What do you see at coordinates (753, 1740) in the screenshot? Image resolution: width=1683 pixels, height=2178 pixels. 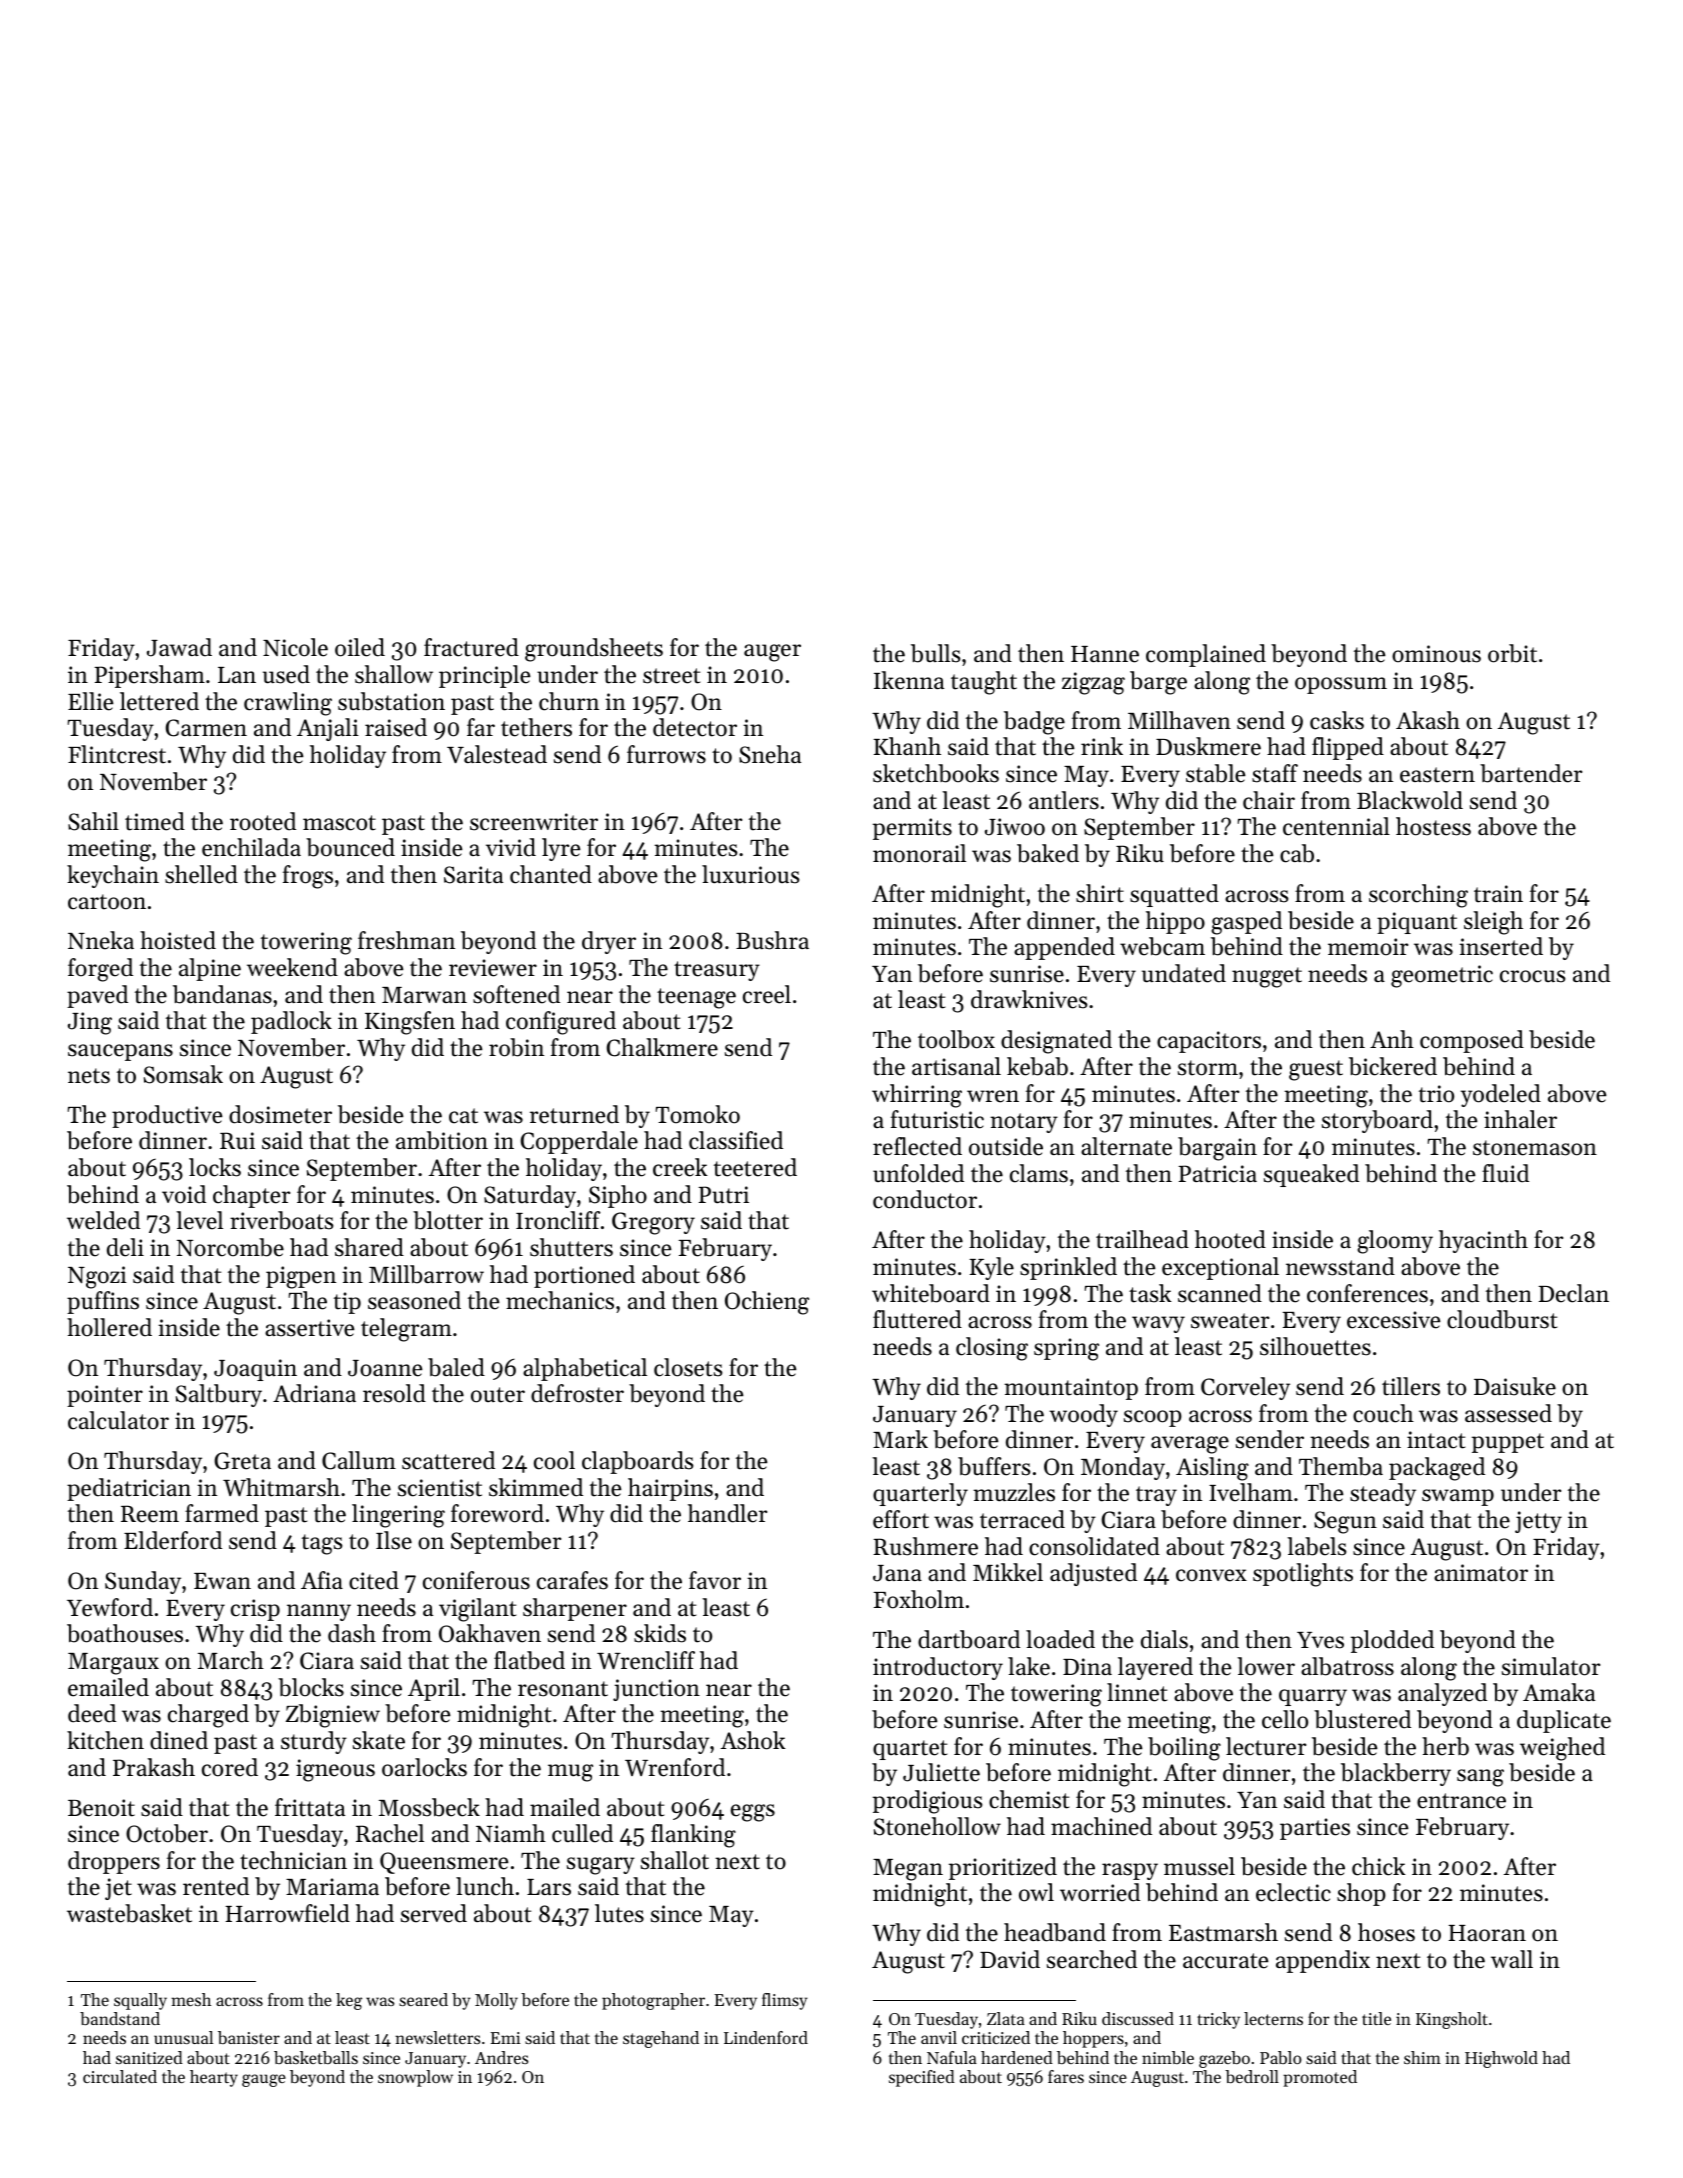 I see `Ashok` at bounding box center [753, 1740].
